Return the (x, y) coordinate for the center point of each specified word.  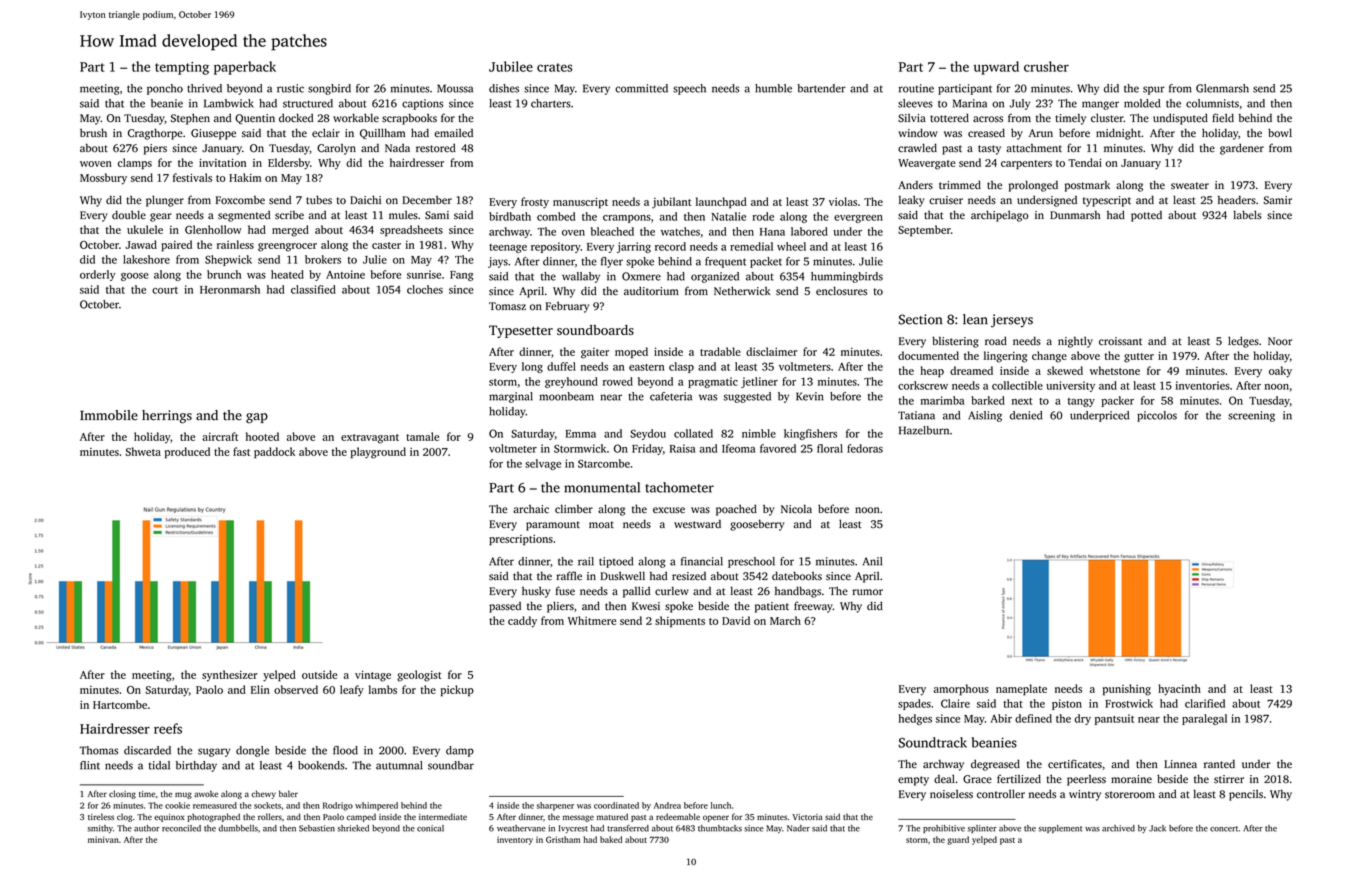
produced (187, 453)
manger (1100, 105)
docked (296, 117)
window (918, 132)
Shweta (143, 451)
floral (830, 448)
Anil (872, 561)
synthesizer (230, 676)
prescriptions (521, 540)
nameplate (1021, 689)
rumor (867, 592)
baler (288, 793)
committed (641, 88)
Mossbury (103, 179)
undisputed (1180, 119)
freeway (813, 607)
